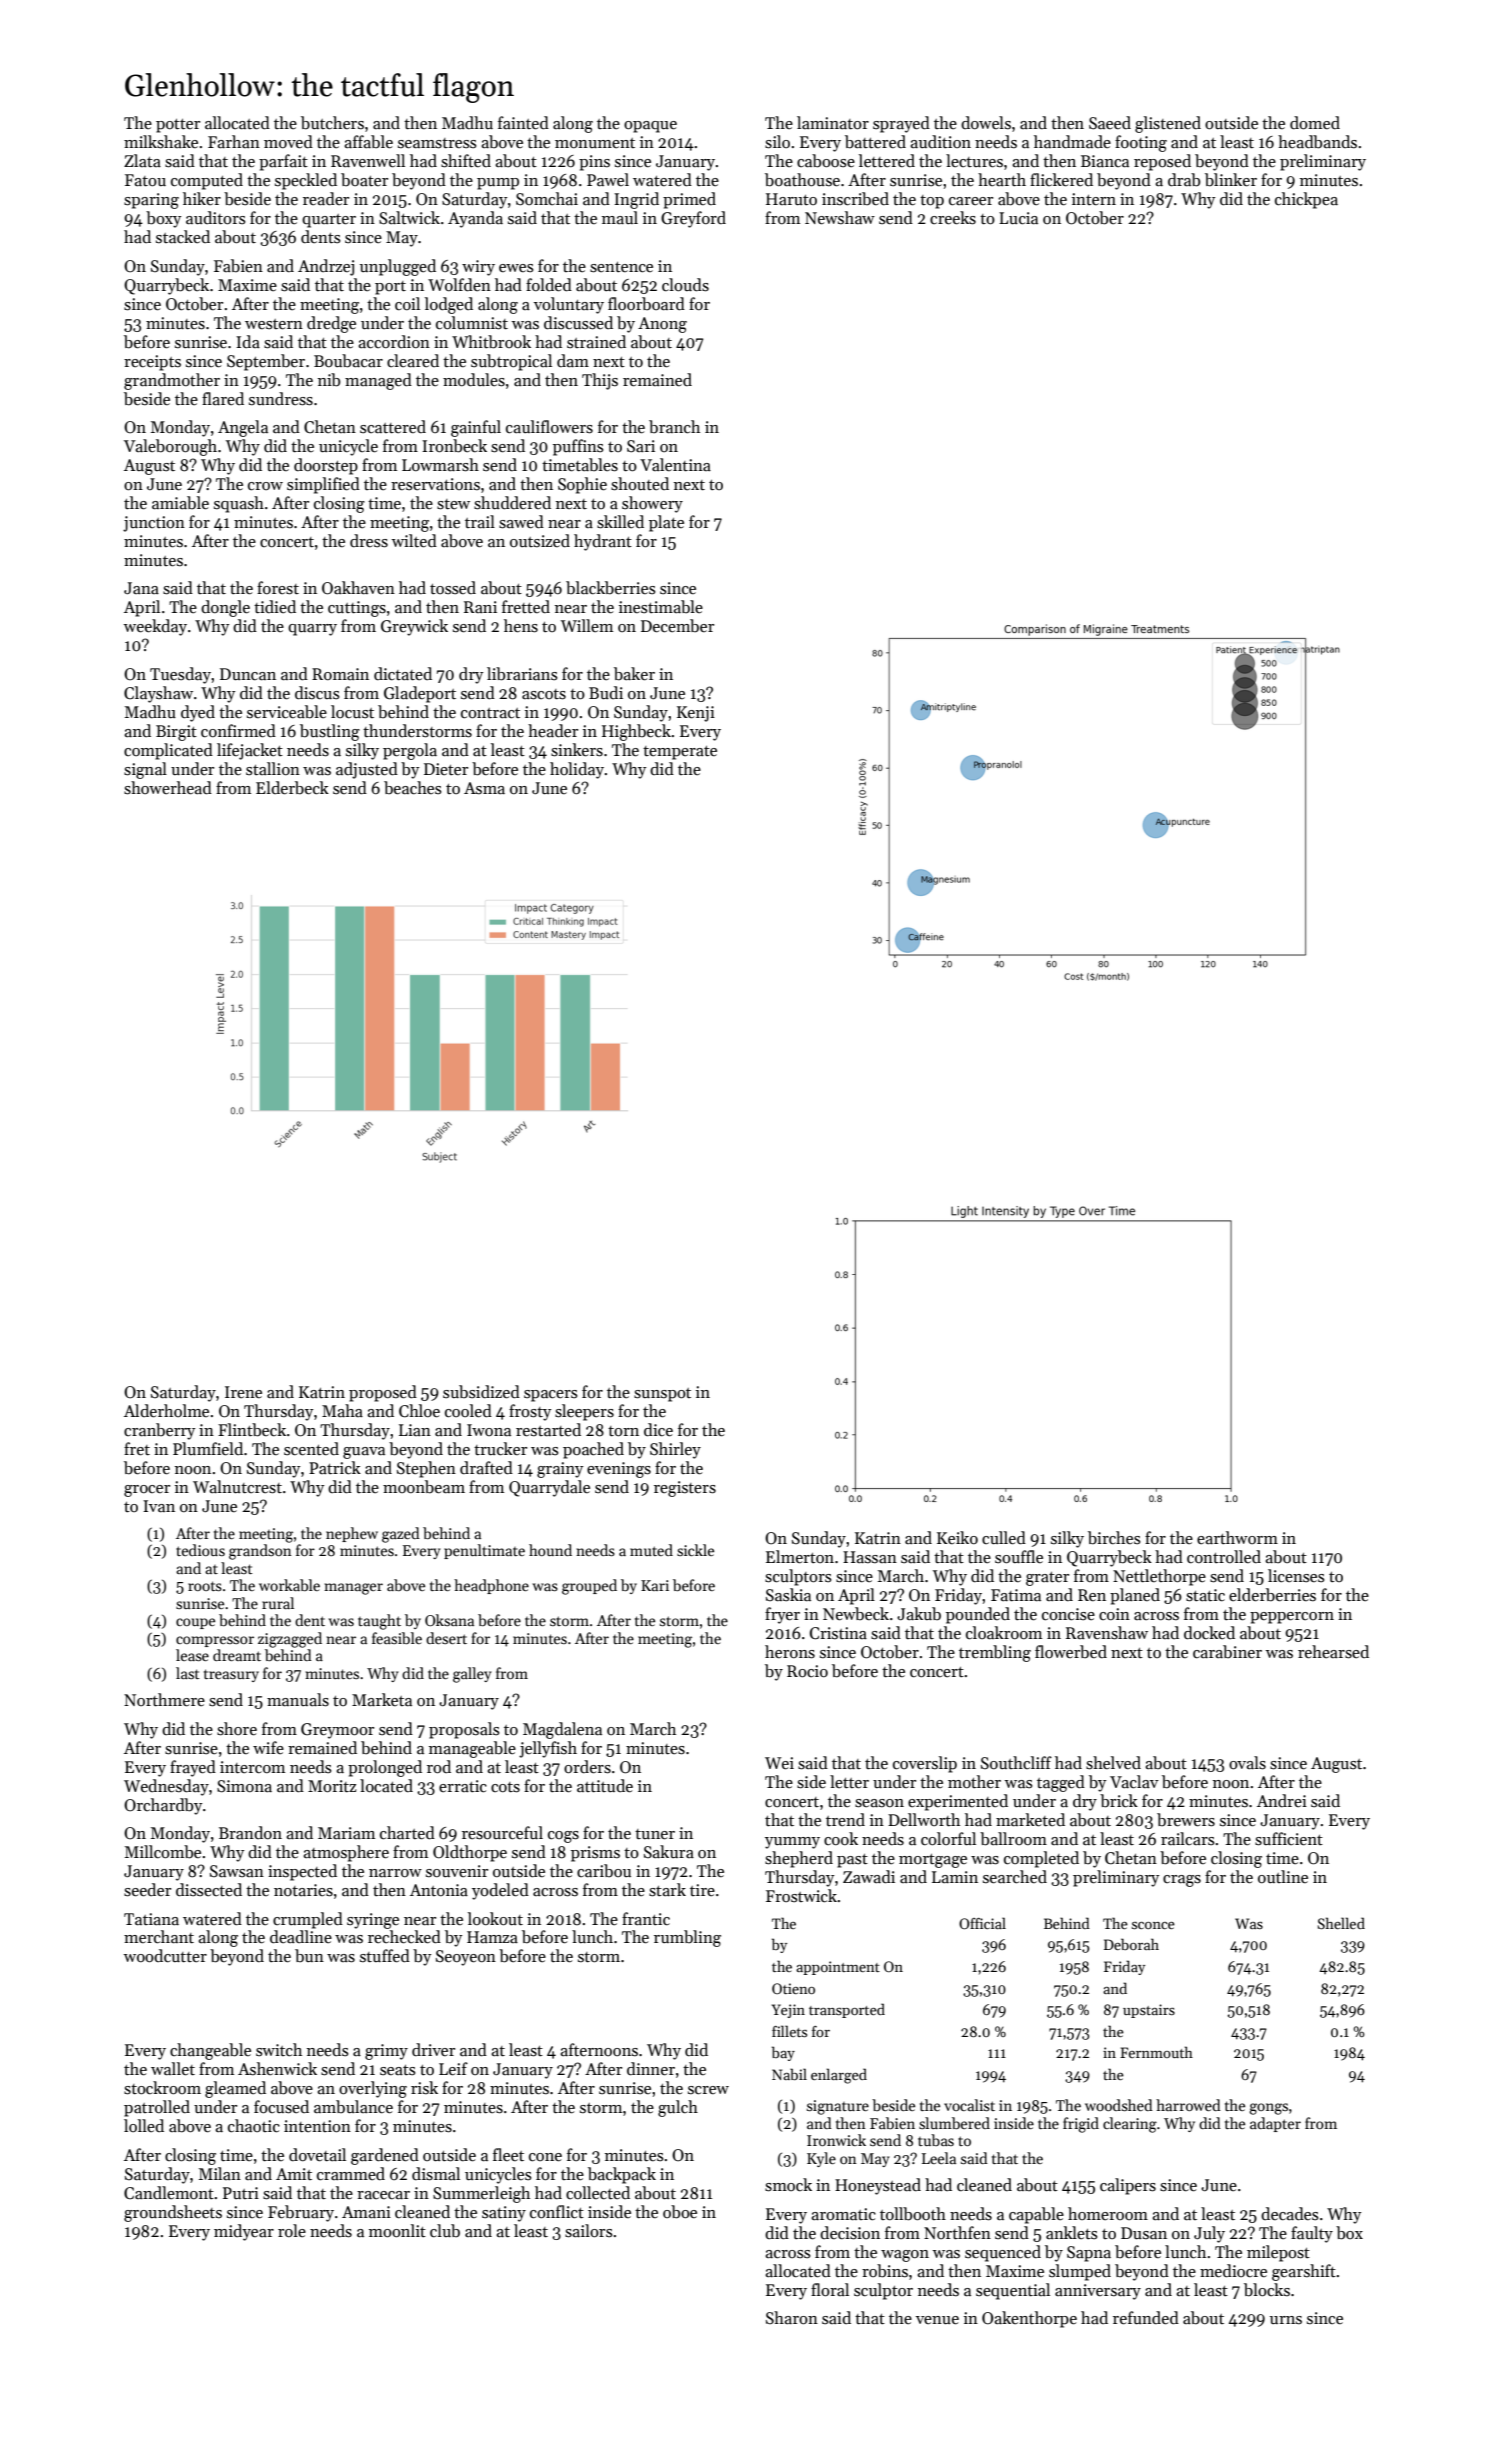  What do you see at coordinates (1224, 1557) in the document?
I see `controlled` at bounding box center [1224, 1557].
